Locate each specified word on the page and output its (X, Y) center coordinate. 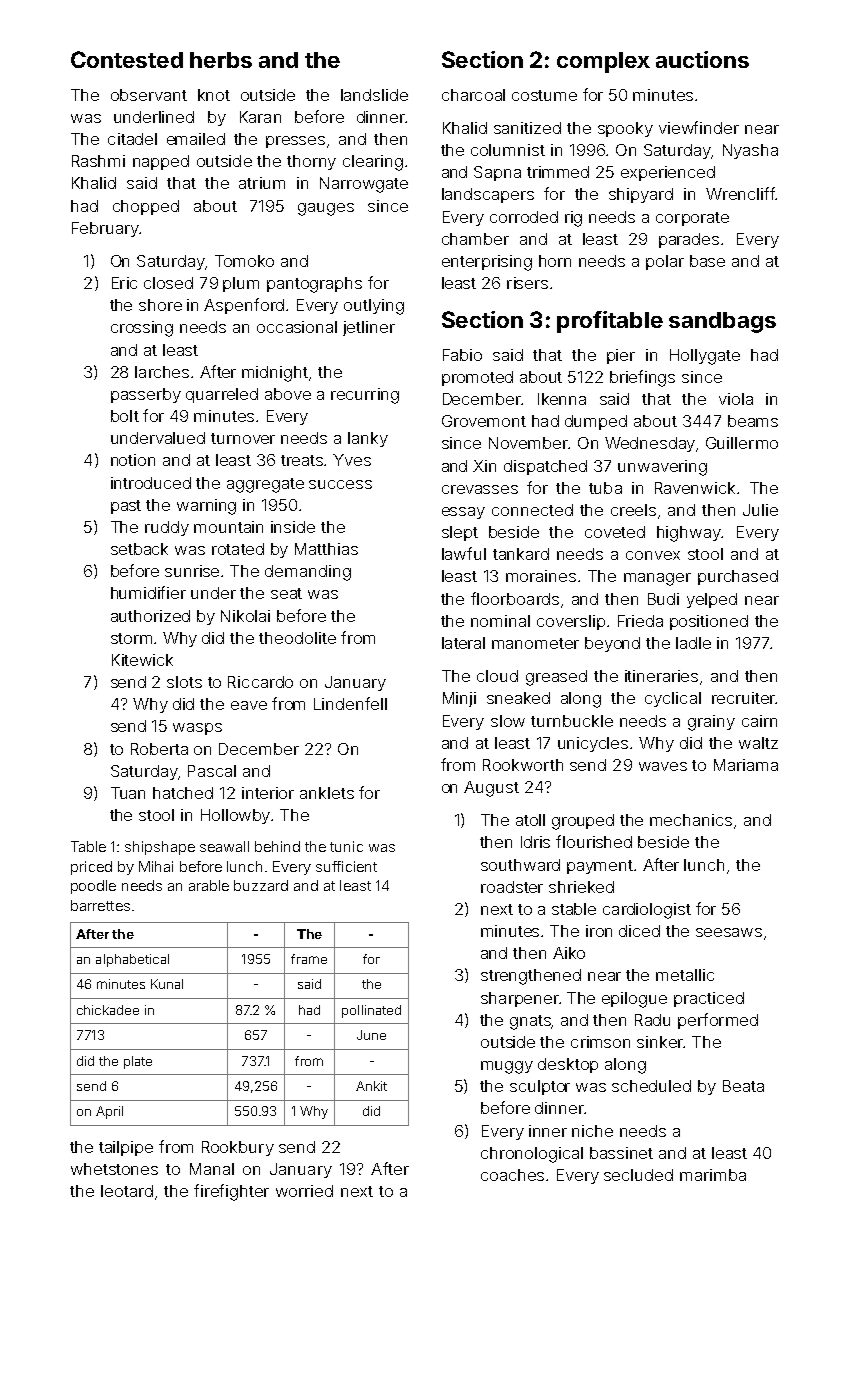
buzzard (261, 885)
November (528, 443)
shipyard (641, 195)
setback (139, 549)
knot (214, 95)
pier (621, 356)
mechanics (691, 820)
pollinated (371, 1011)
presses (295, 142)
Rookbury (238, 1148)
